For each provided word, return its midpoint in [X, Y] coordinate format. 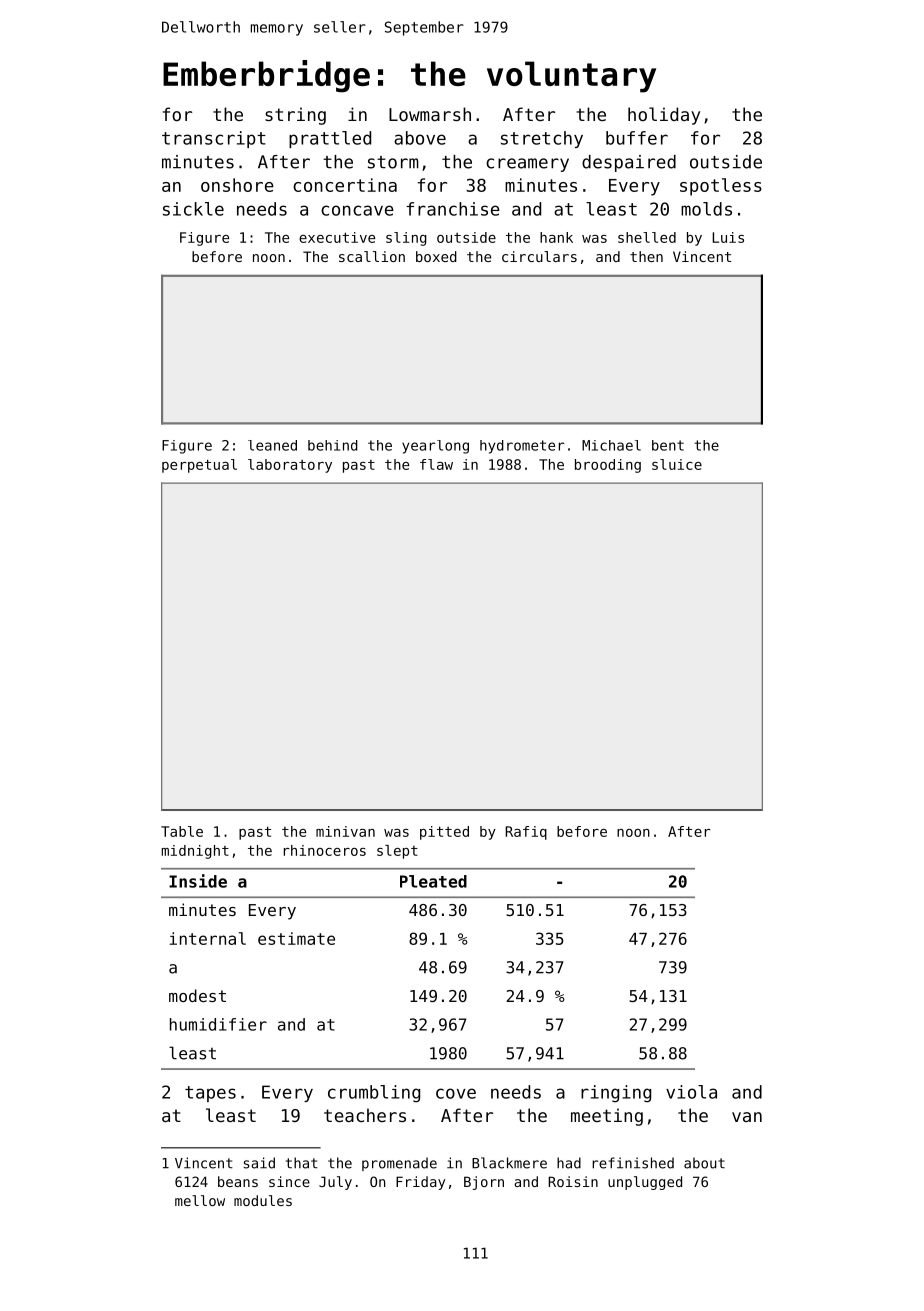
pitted [444, 833]
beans [238, 1181]
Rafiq [526, 833]
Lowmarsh [430, 114]
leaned [272, 445]
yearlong [435, 447]
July [335, 1183]
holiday [664, 116]
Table [182, 831]
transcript [214, 139]
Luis [728, 237]
